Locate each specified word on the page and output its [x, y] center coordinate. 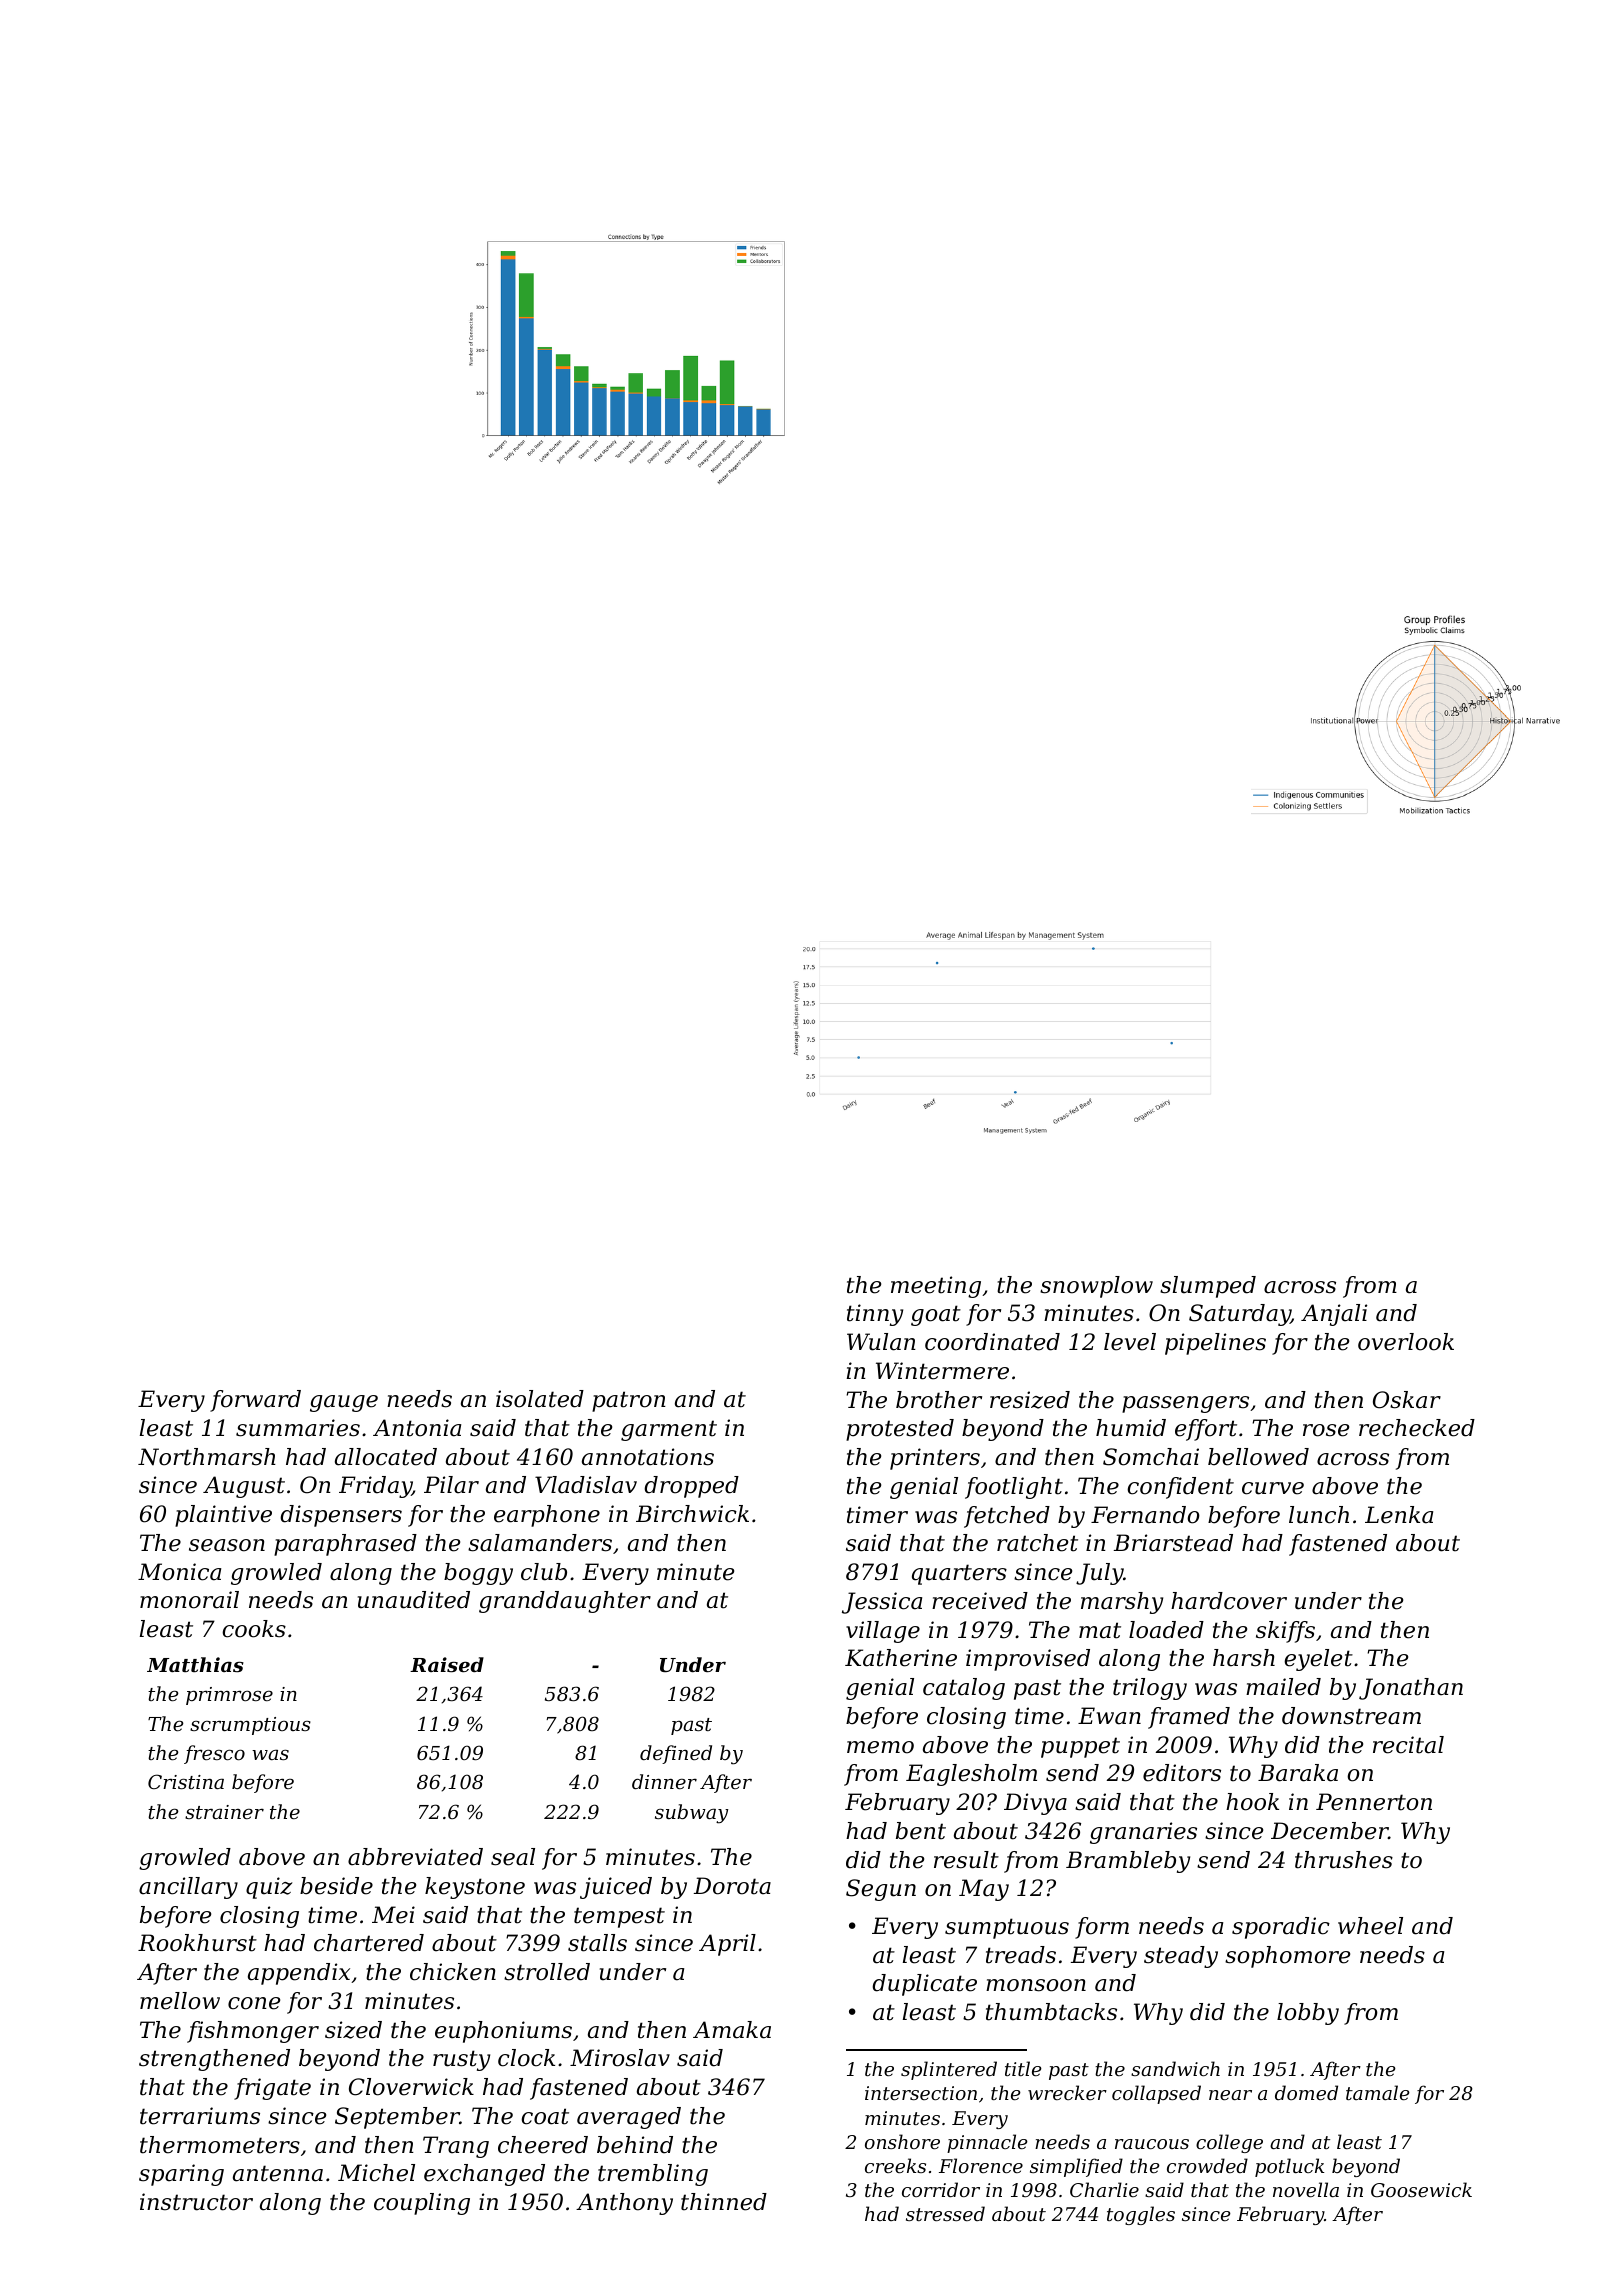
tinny [875, 1315]
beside [336, 1886]
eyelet [1318, 1660]
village [883, 1632]
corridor [941, 2189]
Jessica [882, 1603]
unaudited [414, 1600]
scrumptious [250, 1726]
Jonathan [1411, 1689]
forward [255, 1401]
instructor [196, 2202]
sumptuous [1007, 1928]
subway [691, 1814]
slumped [1208, 1287]
